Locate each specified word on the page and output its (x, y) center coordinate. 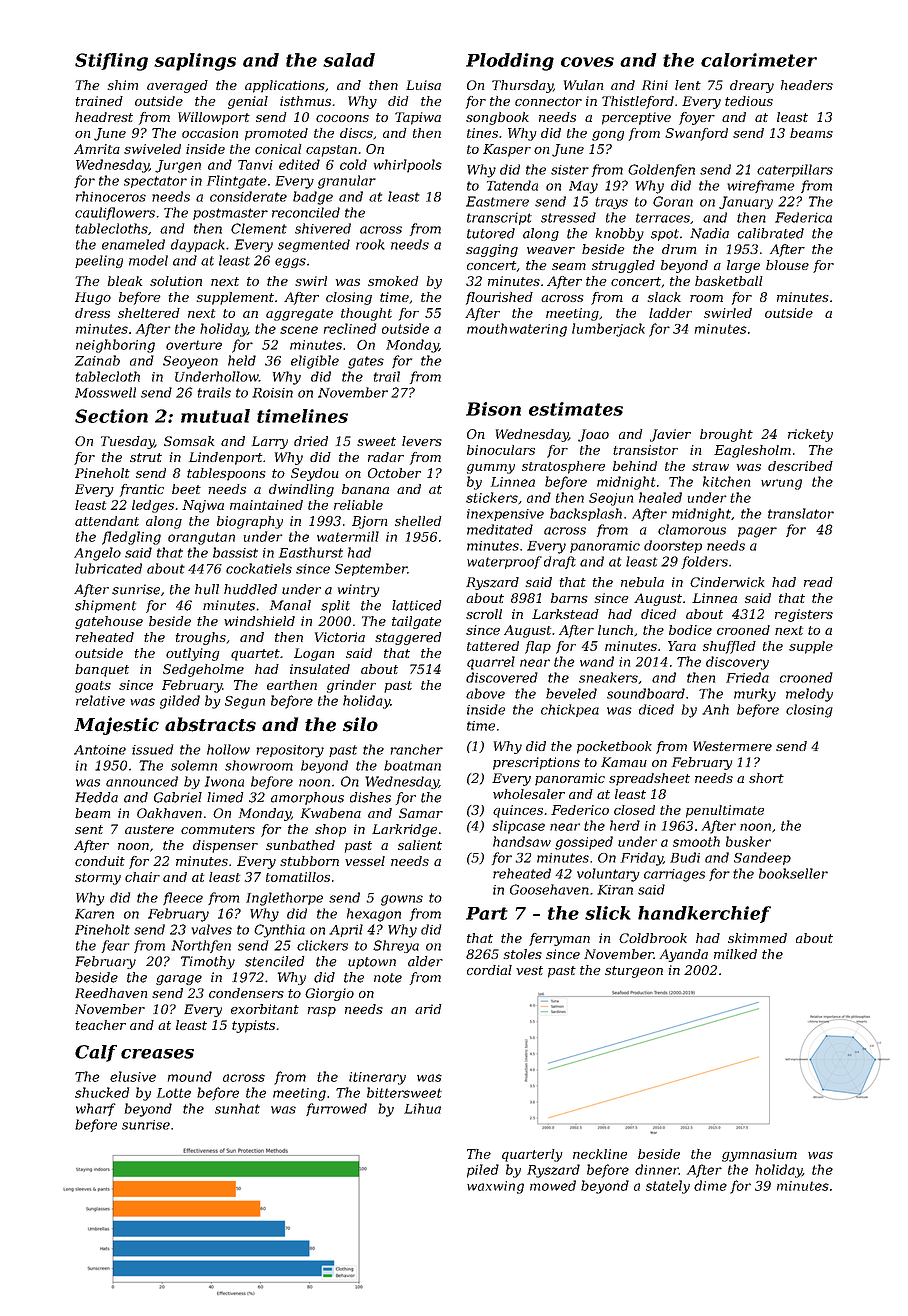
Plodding (510, 62)
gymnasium (759, 1155)
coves (587, 62)
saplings (195, 62)
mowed (553, 1185)
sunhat (237, 1108)
